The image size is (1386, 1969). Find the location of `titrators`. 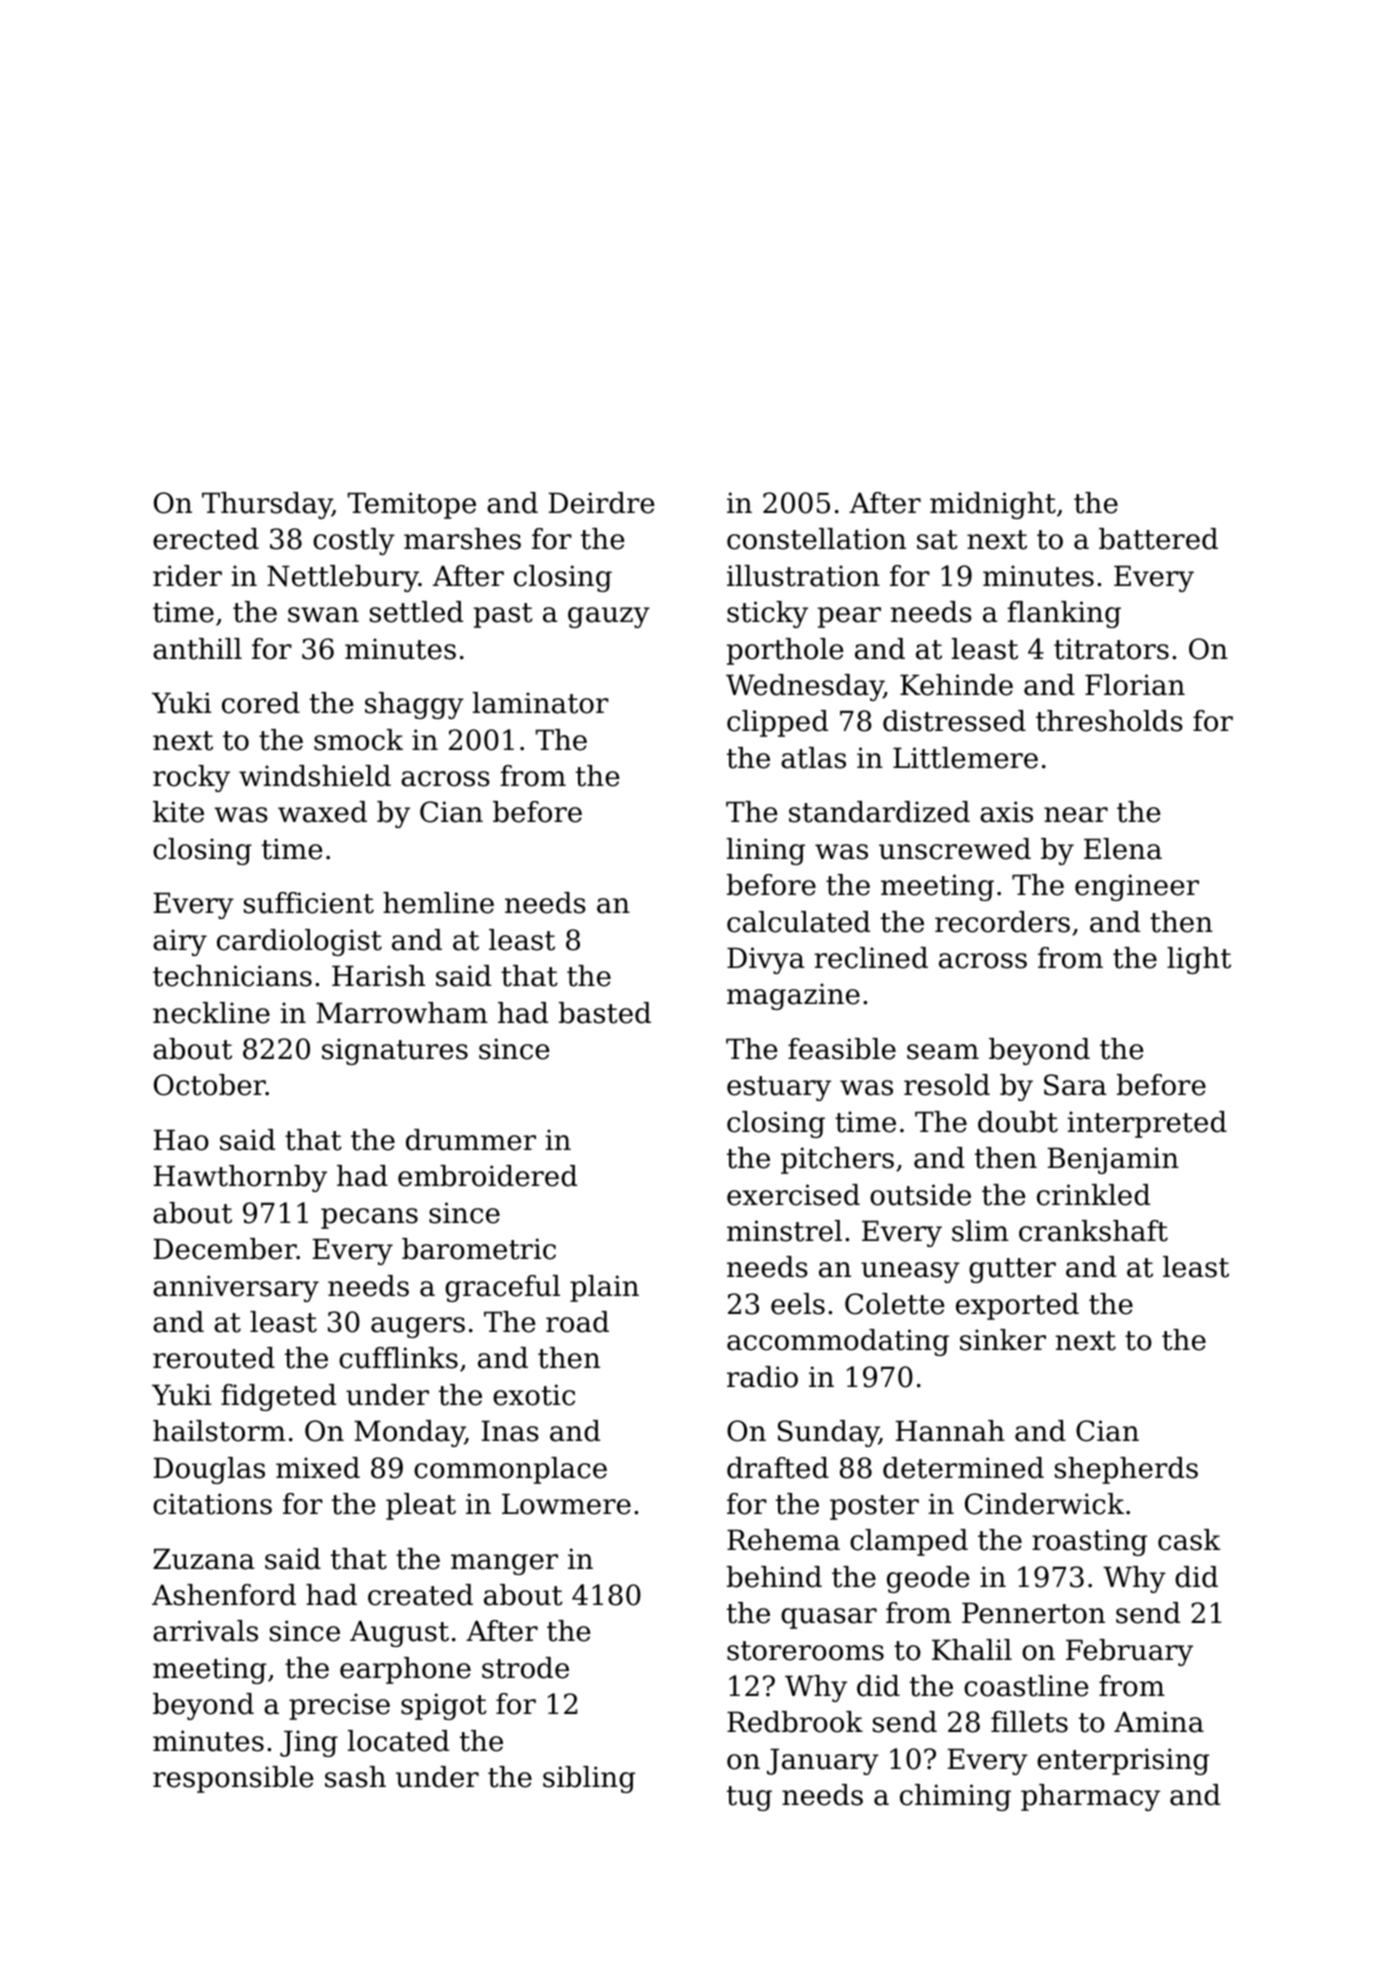

titrators is located at coordinates (1111, 649).
